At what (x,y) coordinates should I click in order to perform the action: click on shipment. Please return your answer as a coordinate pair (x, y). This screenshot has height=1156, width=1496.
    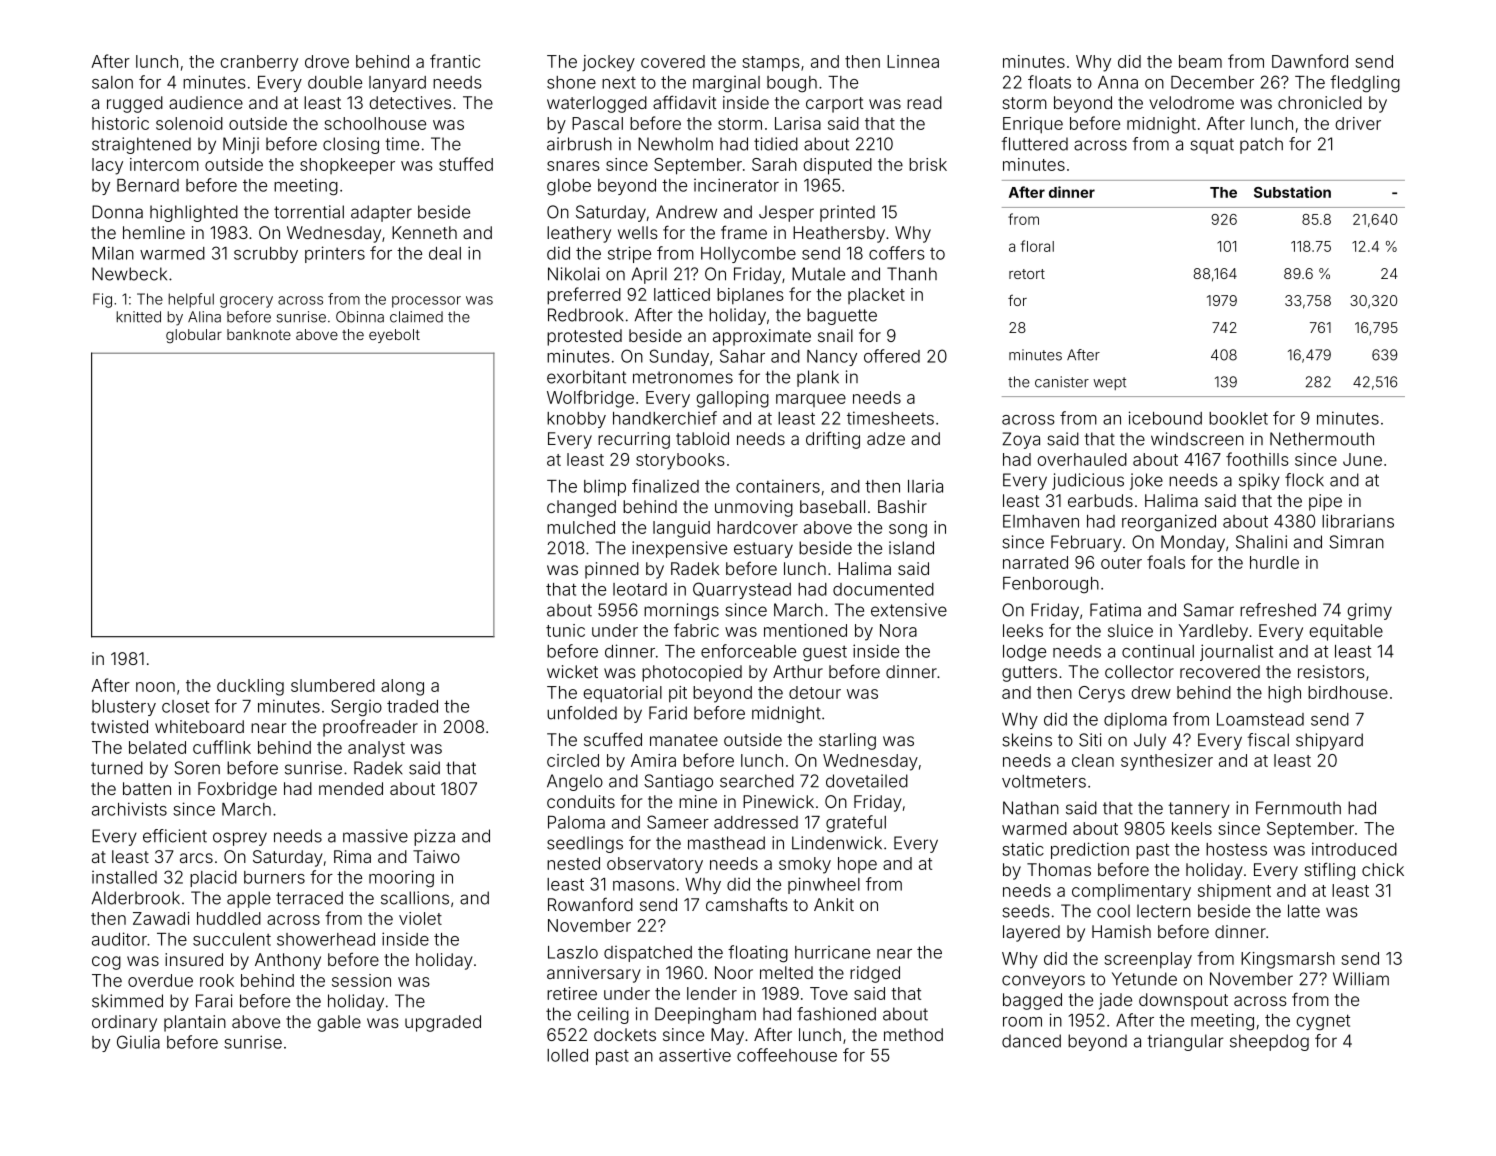
    Looking at the image, I should click on (1234, 892).
